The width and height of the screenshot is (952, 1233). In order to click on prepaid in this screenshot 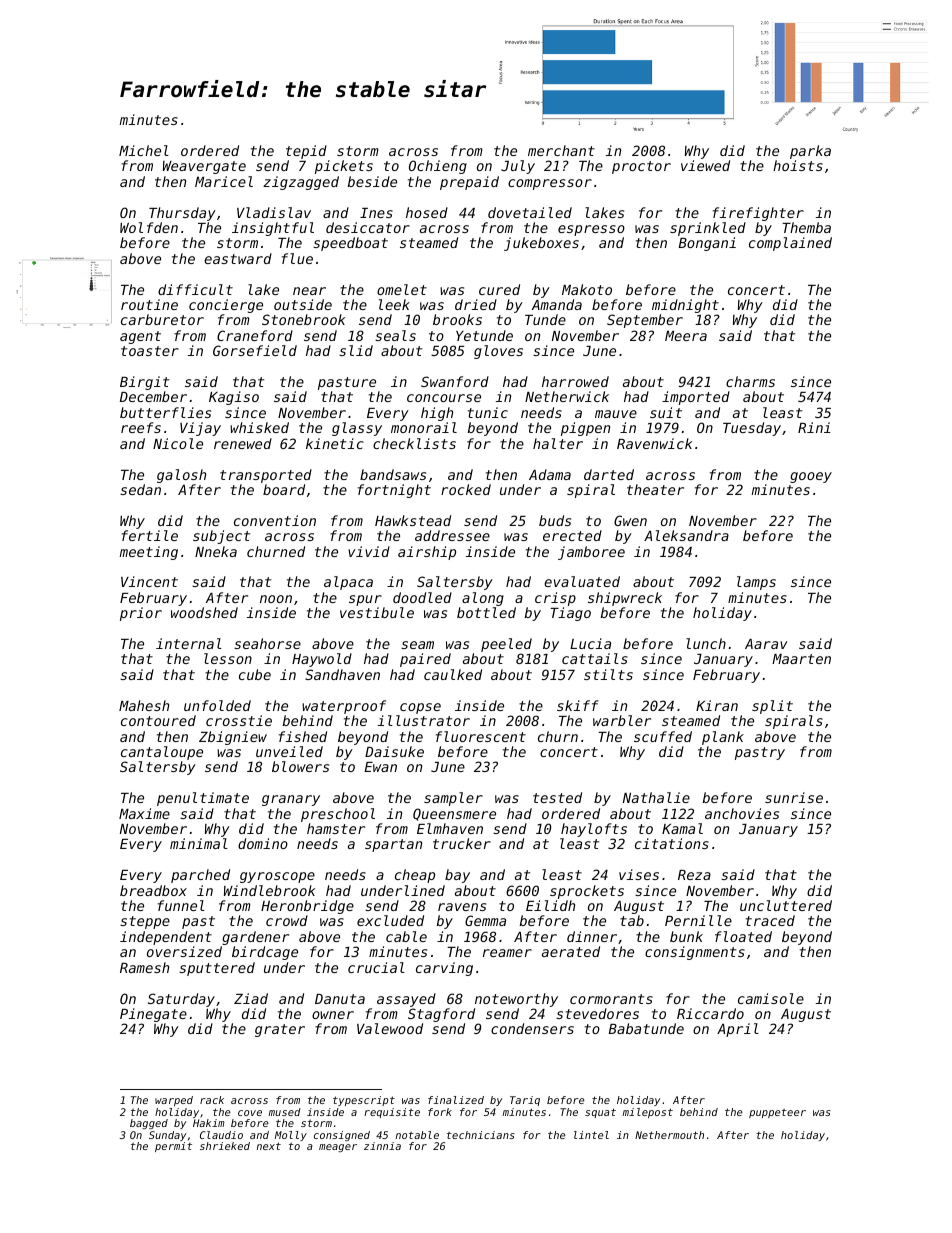, I will do `click(469, 183)`.
